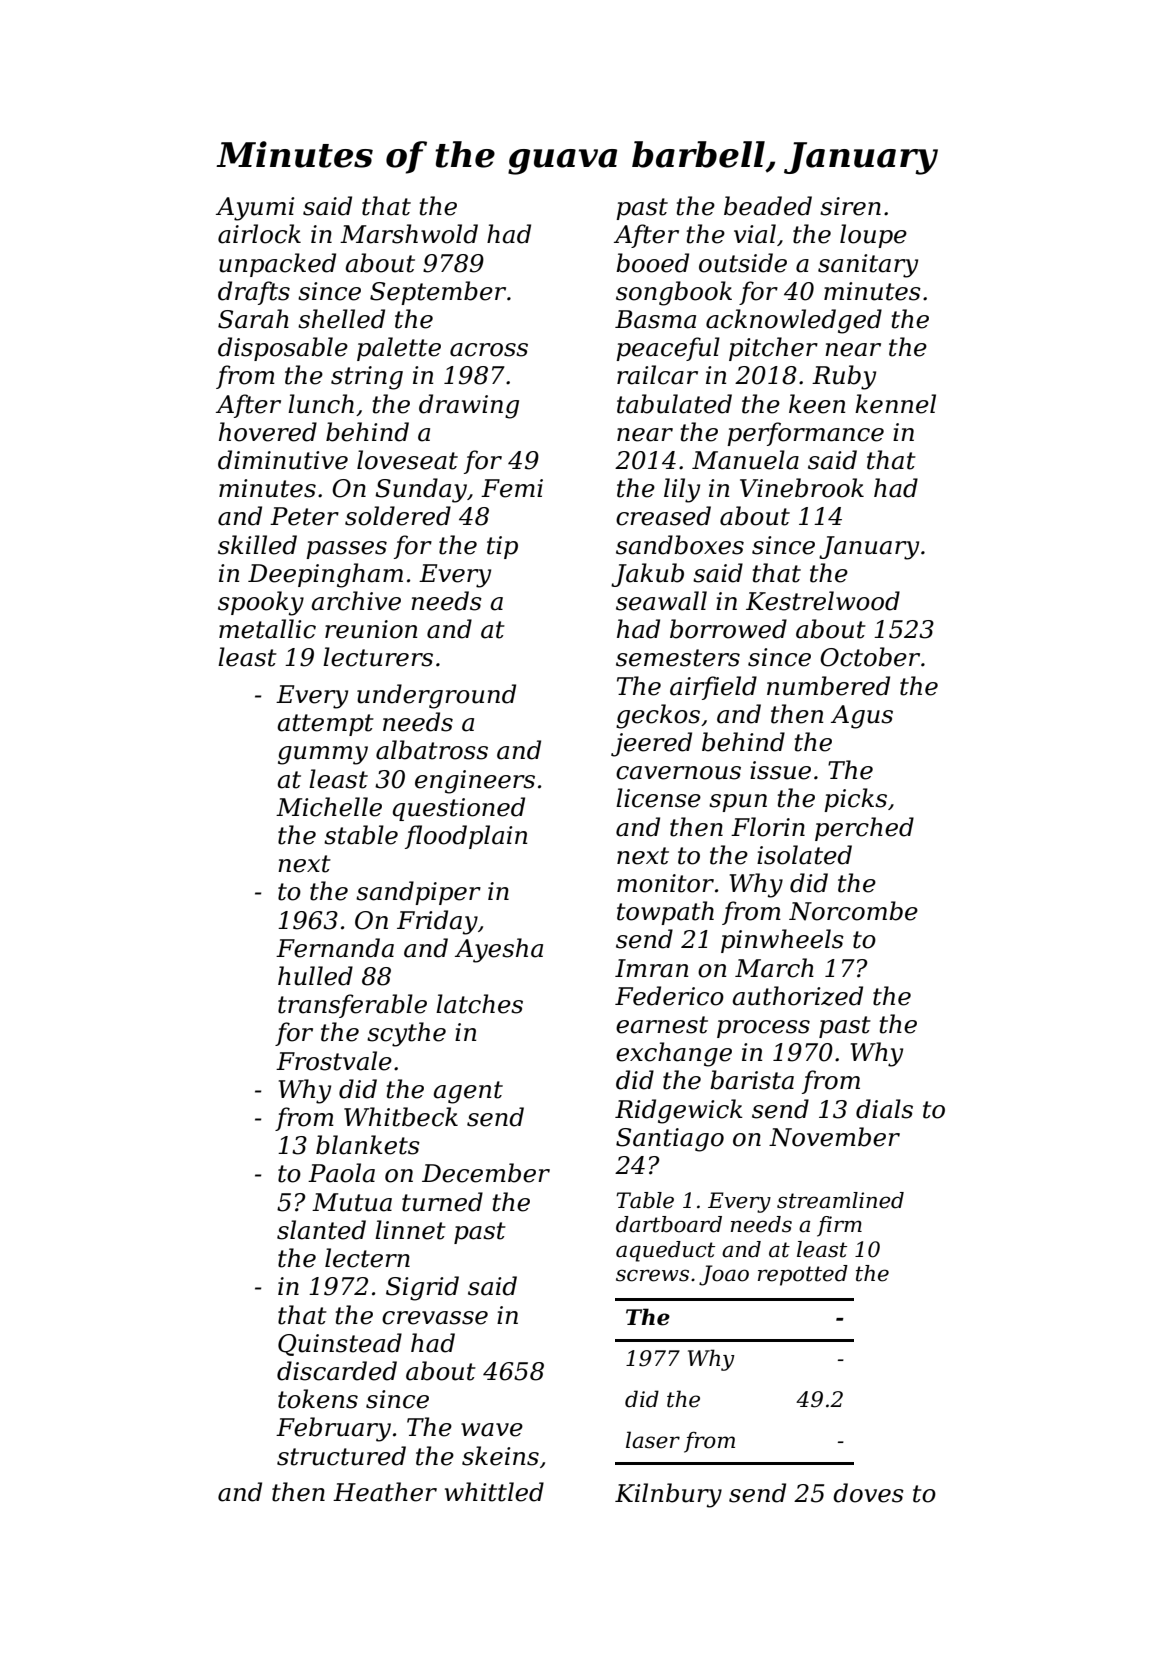 This page has height=1654, width=1165. What do you see at coordinates (653, 1440) in the page?
I see `laser` at bounding box center [653, 1440].
